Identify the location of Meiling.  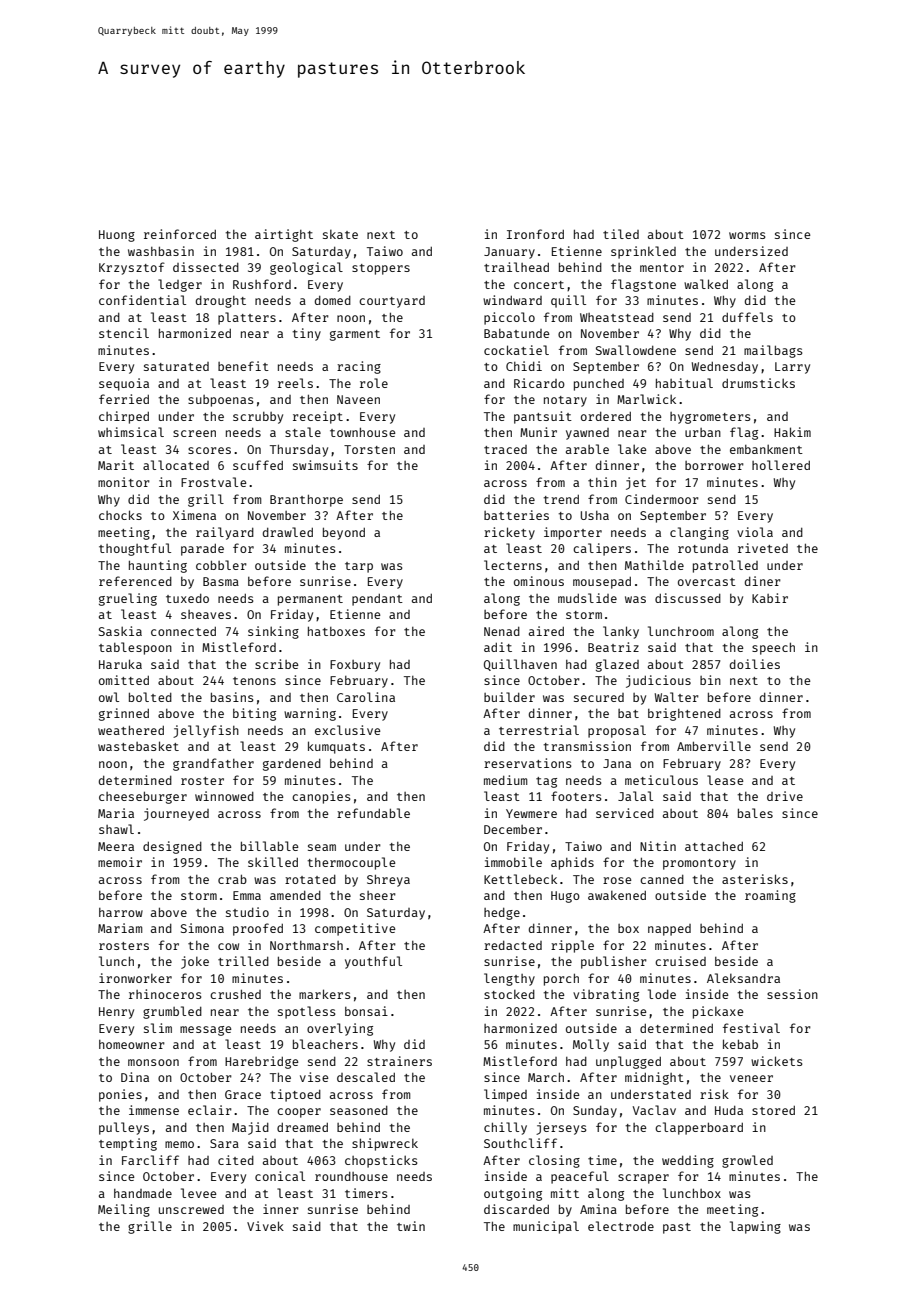
(124, 1210).
